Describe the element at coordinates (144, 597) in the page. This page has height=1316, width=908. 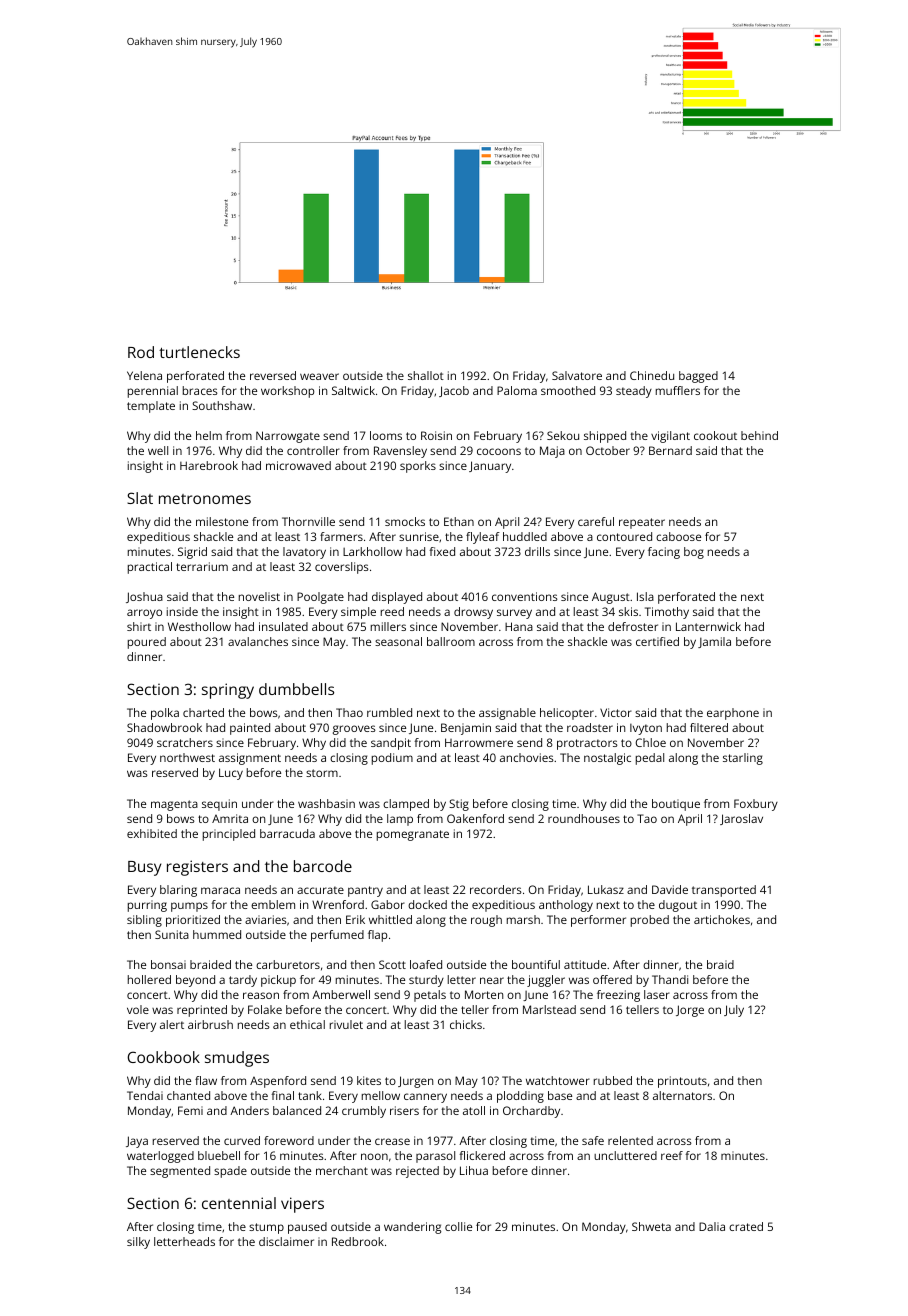
I see `Joshua` at that location.
